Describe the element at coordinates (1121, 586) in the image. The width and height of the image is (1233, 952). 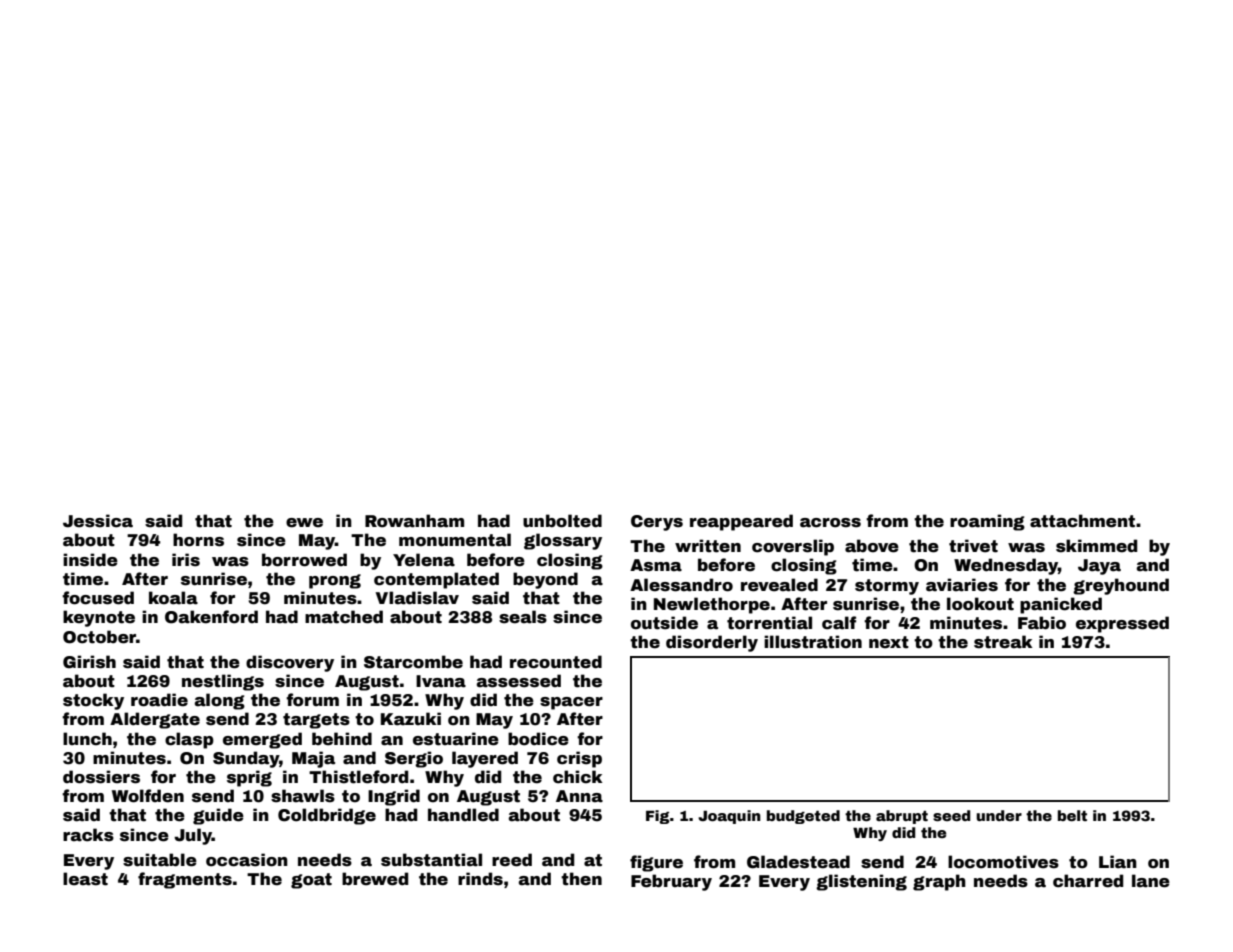
I see `greyhound` at that location.
